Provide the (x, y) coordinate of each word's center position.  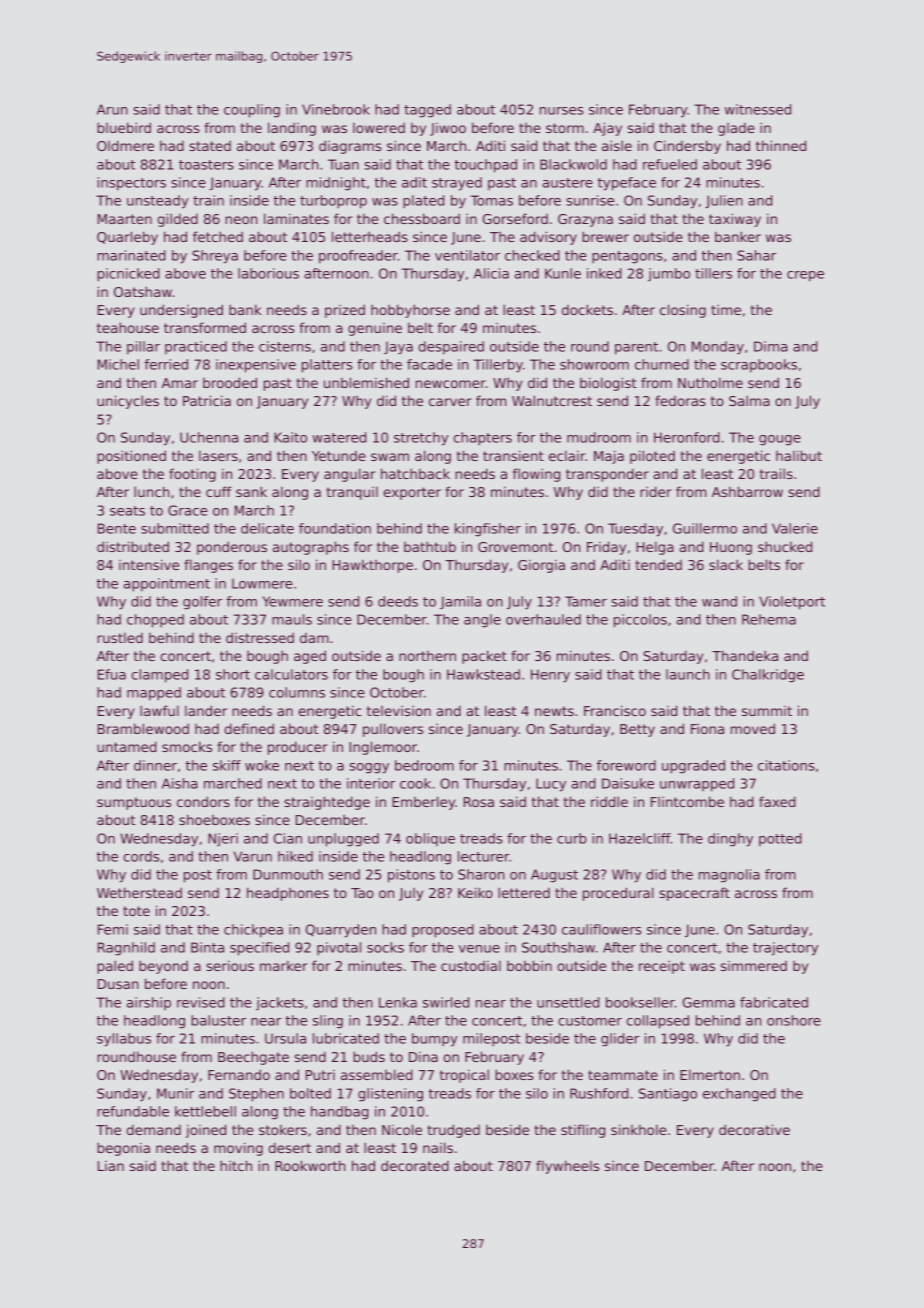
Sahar (756, 255)
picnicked (128, 275)
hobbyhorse (410, 311)
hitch (236, 1165)
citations (786, 765)
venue (479, 949)
